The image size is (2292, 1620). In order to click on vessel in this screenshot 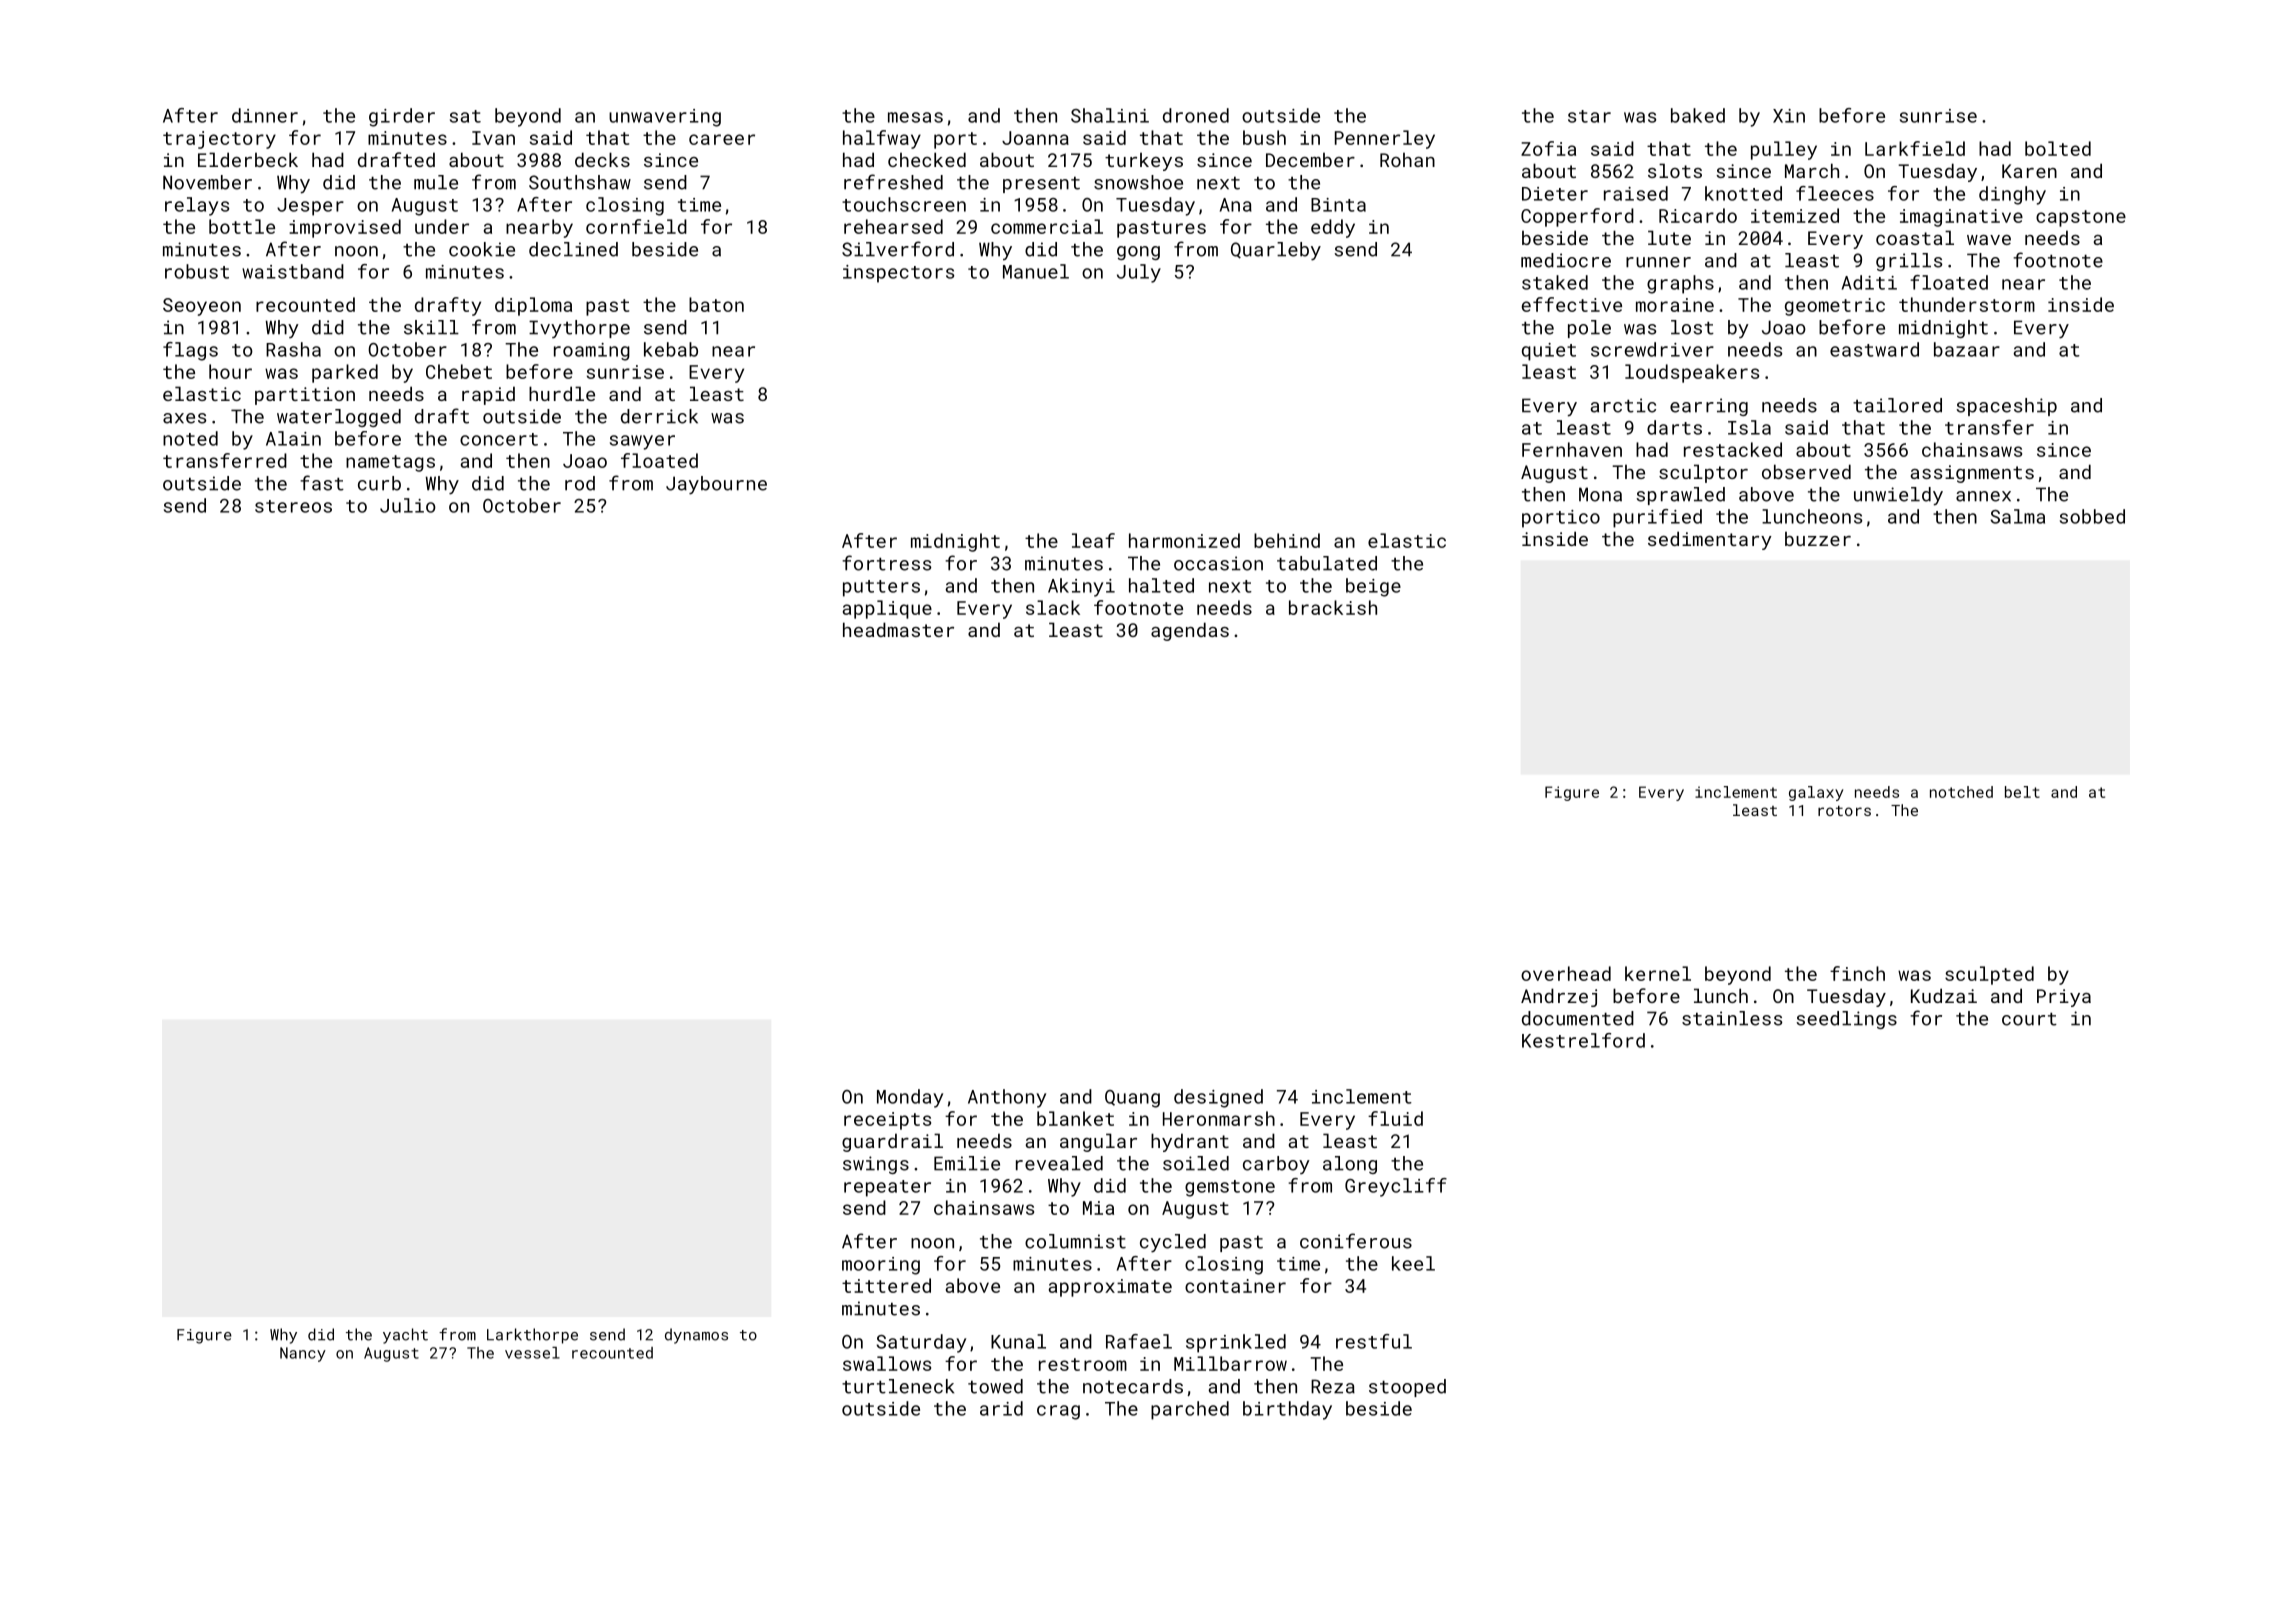, I will do `click(532, 1353)`.
